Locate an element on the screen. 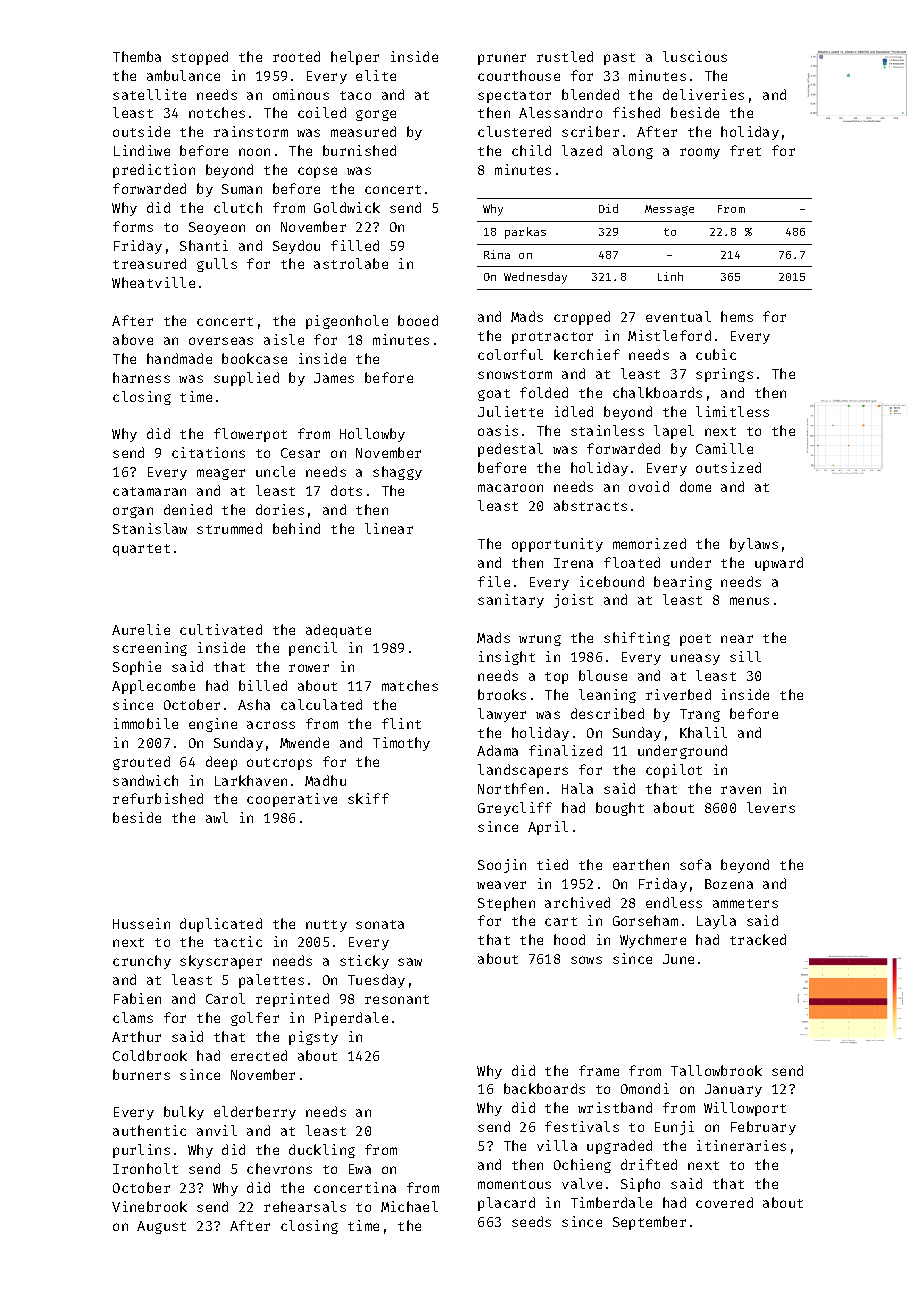 The height and width of the screenshot is (1308, 924). bought is located at coordinates (620, 809).
